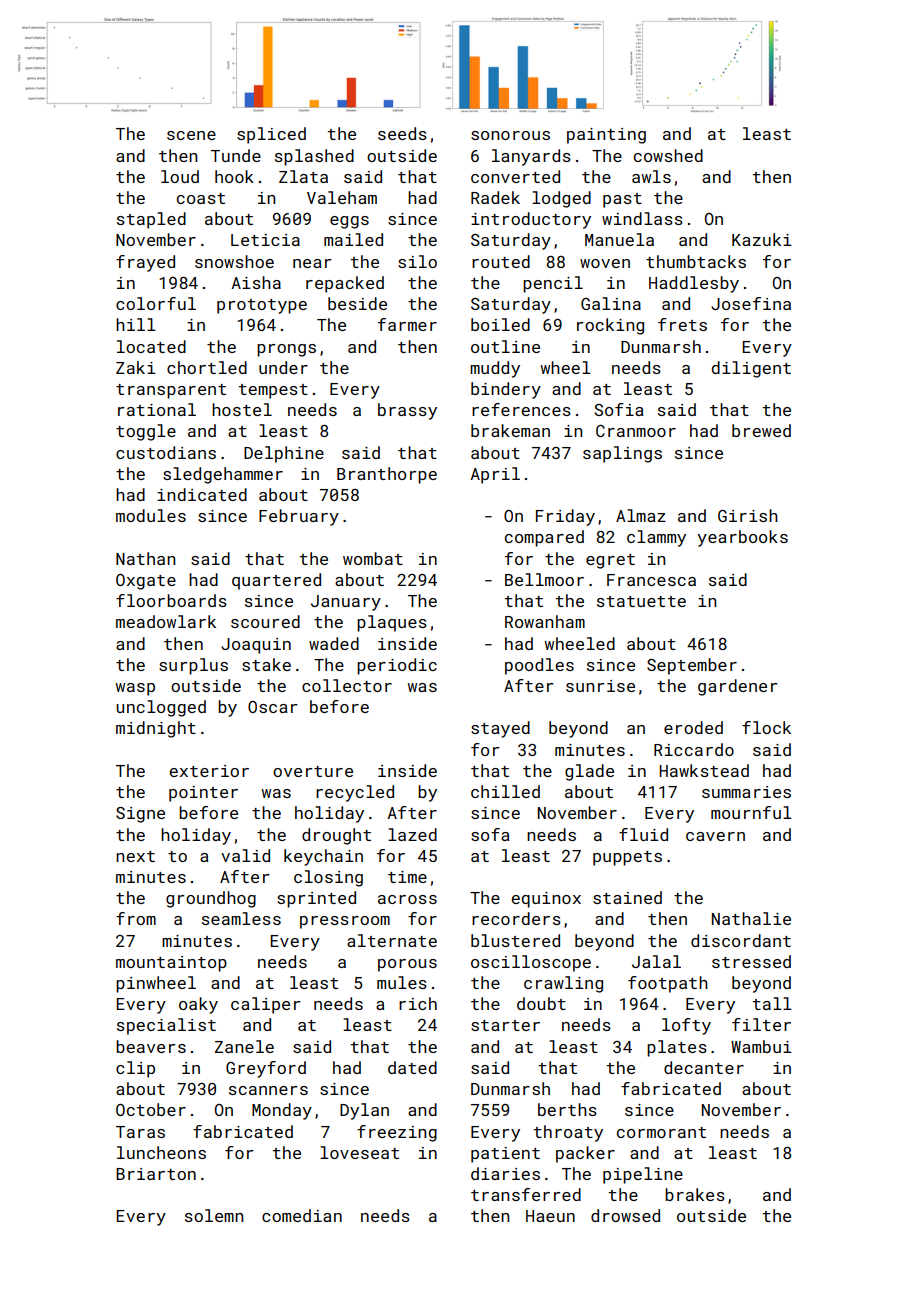 Image resolution: width=908 pixels, height=1316 pixels. Describe the element at coordinates (772, 1003) in the screenshot. I see `tall` at that location.
